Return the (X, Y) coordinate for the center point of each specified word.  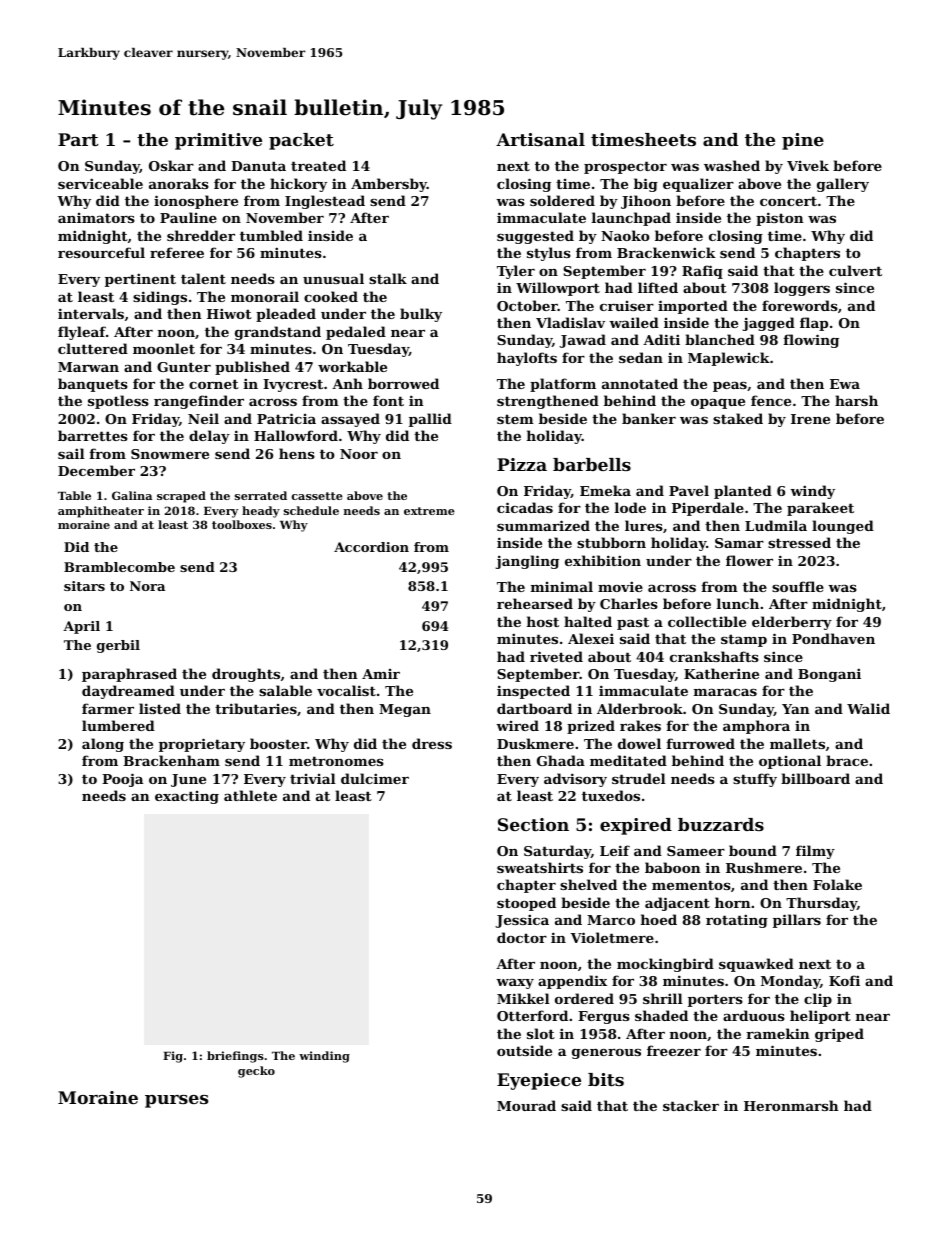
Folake (837, 884)
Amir (381, 674)
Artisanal (540, 139)
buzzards (721, 824)
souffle (798, 586)
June (188, 780)
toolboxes (242, 524)
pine (803, 141)
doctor (522, 937)
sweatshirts (540, 867)
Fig (173, 1057)
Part (78, 139)
